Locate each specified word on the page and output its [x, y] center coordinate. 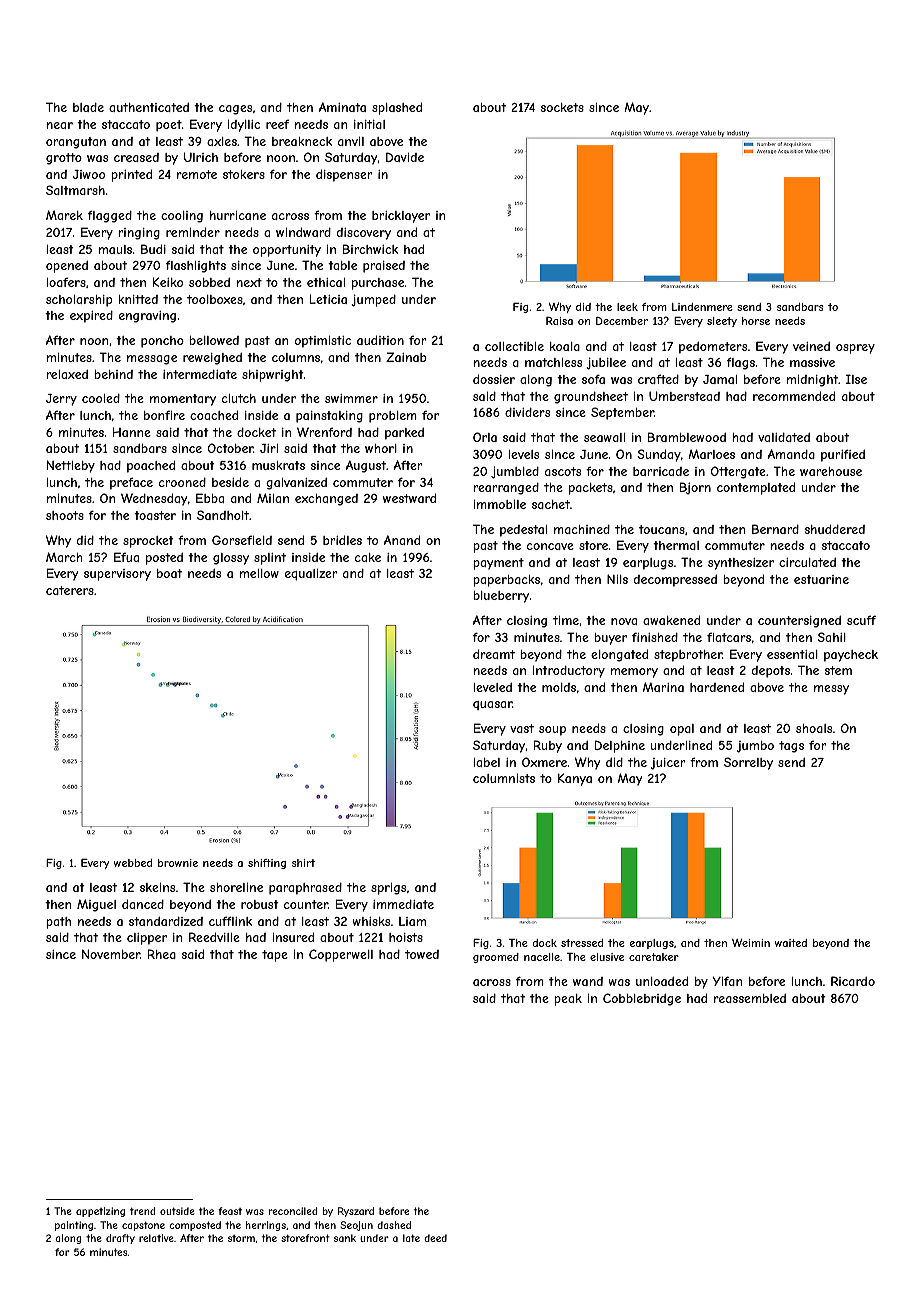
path [58, 923]
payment [498, 564]
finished [655, 637]
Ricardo [853, 981]
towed [422, 954]
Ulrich [200, 157]
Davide [405, 157]
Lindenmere [702, 307]
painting [74, 1226]
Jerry [61, 400]
